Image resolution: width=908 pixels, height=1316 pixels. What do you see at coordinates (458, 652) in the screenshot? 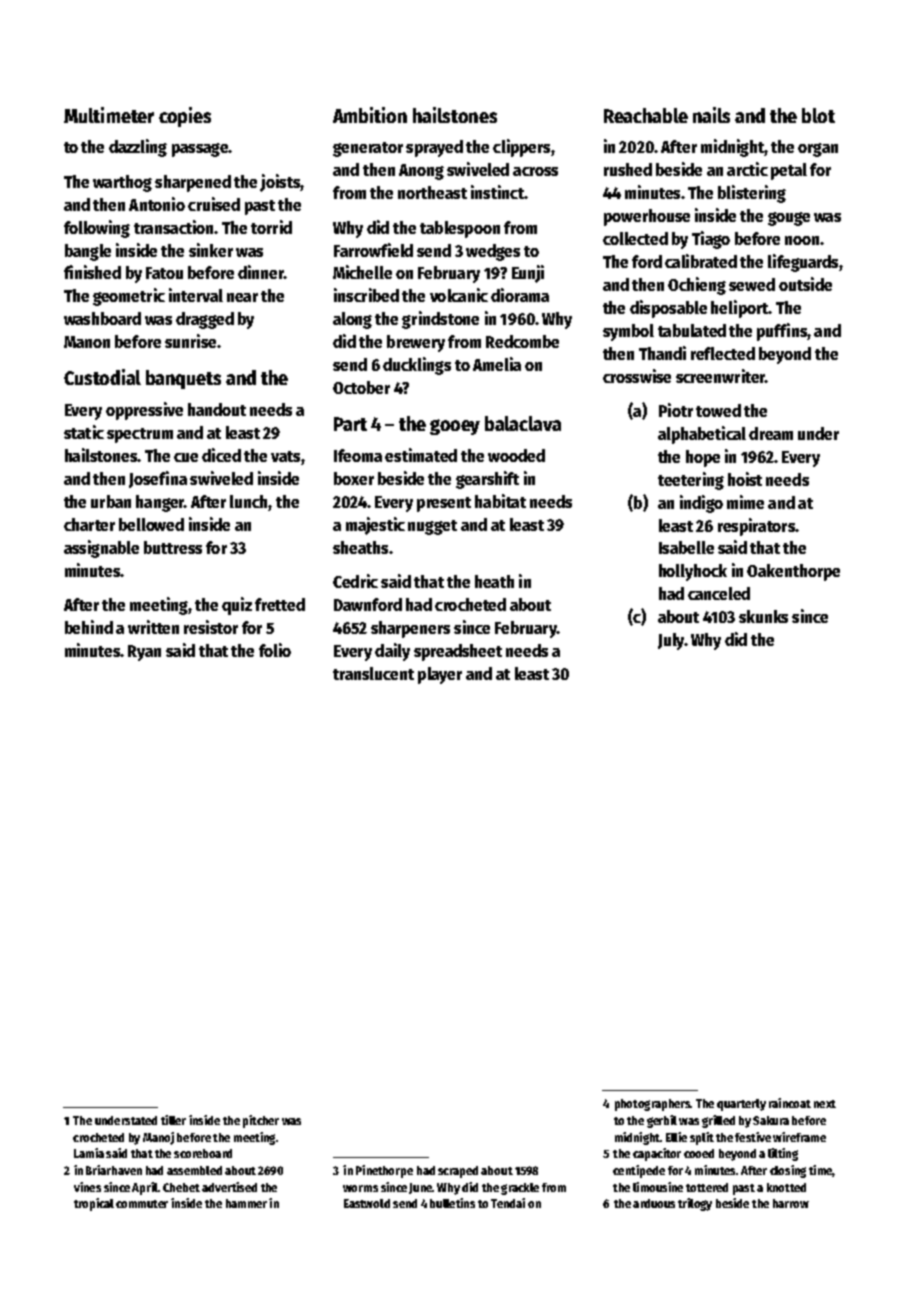
I see `spreadsheet` at bounding box center [458, 652].
